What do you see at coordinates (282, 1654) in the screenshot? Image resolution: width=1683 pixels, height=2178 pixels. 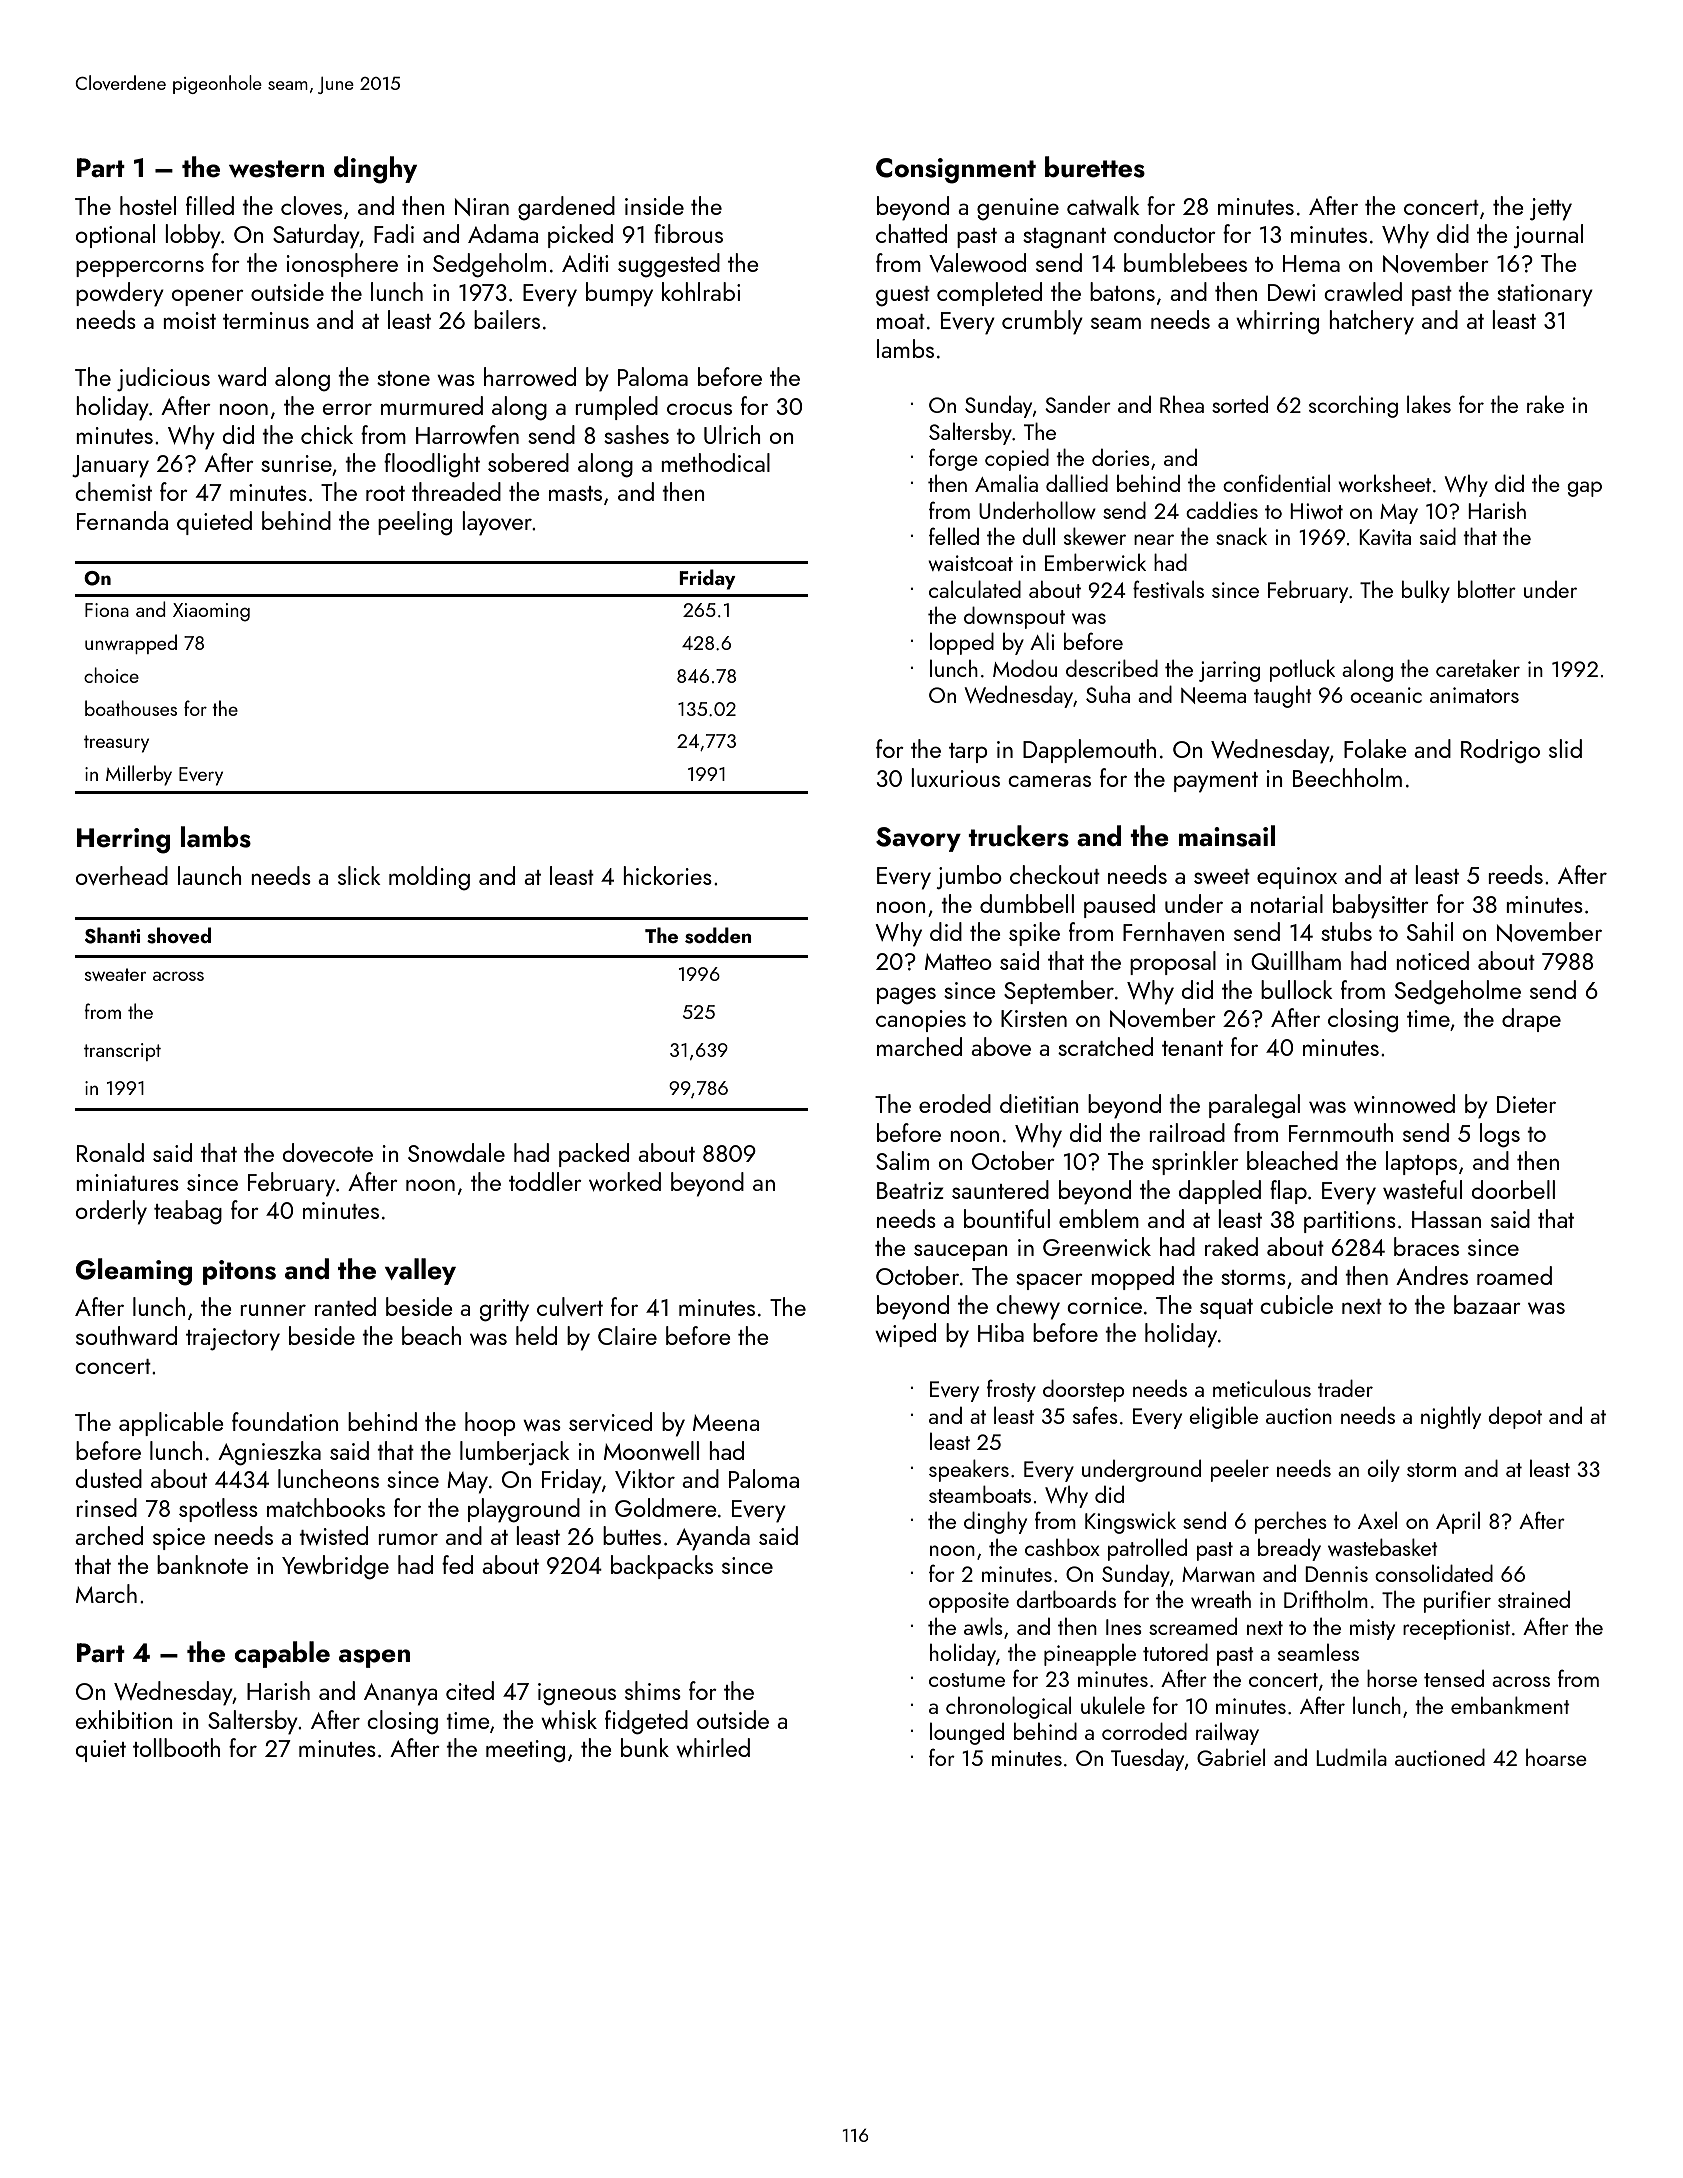 I see `capable` at bounding box center [282, 1654].
